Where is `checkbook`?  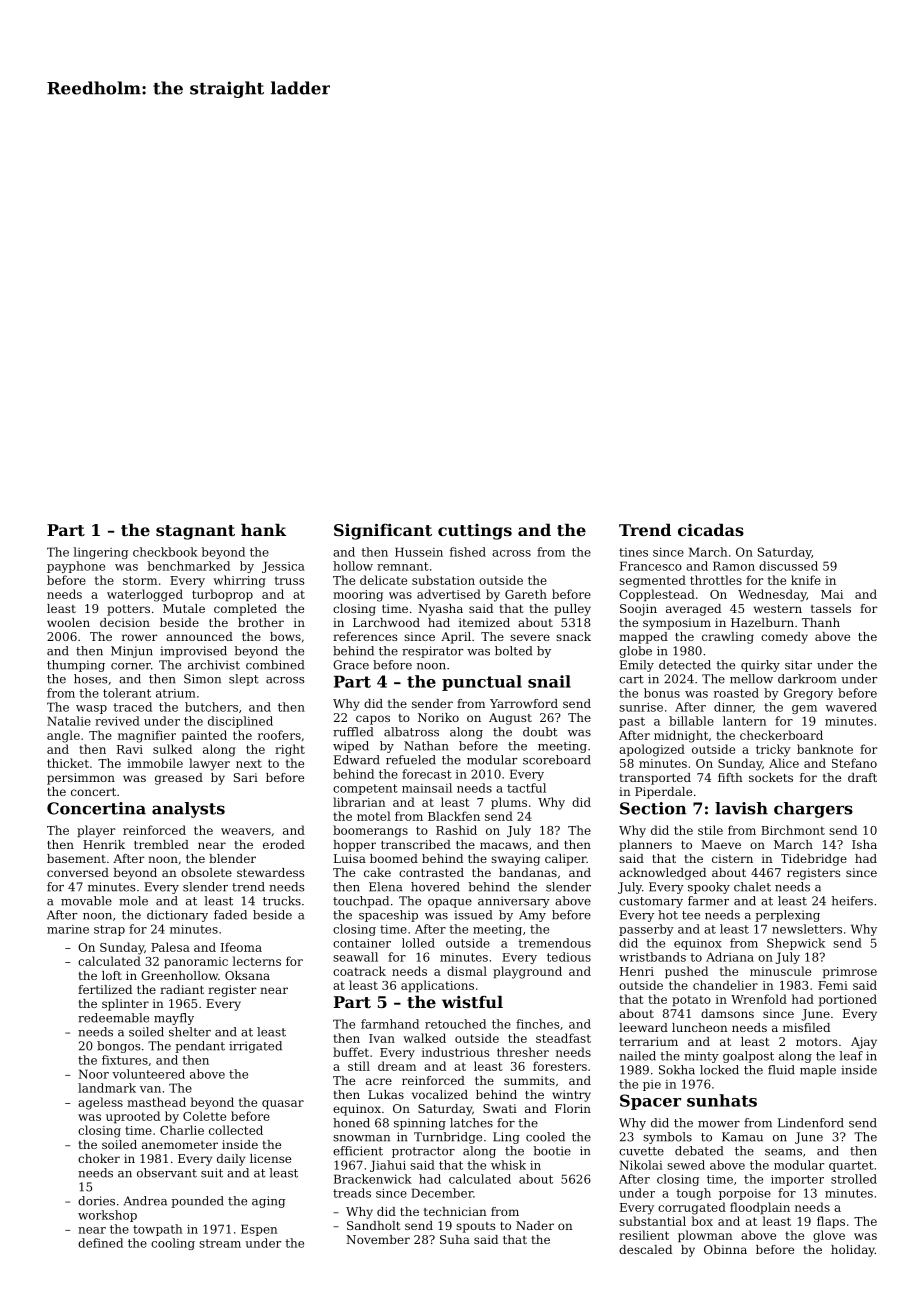 checkbook is located at coordinates (165, 552).
